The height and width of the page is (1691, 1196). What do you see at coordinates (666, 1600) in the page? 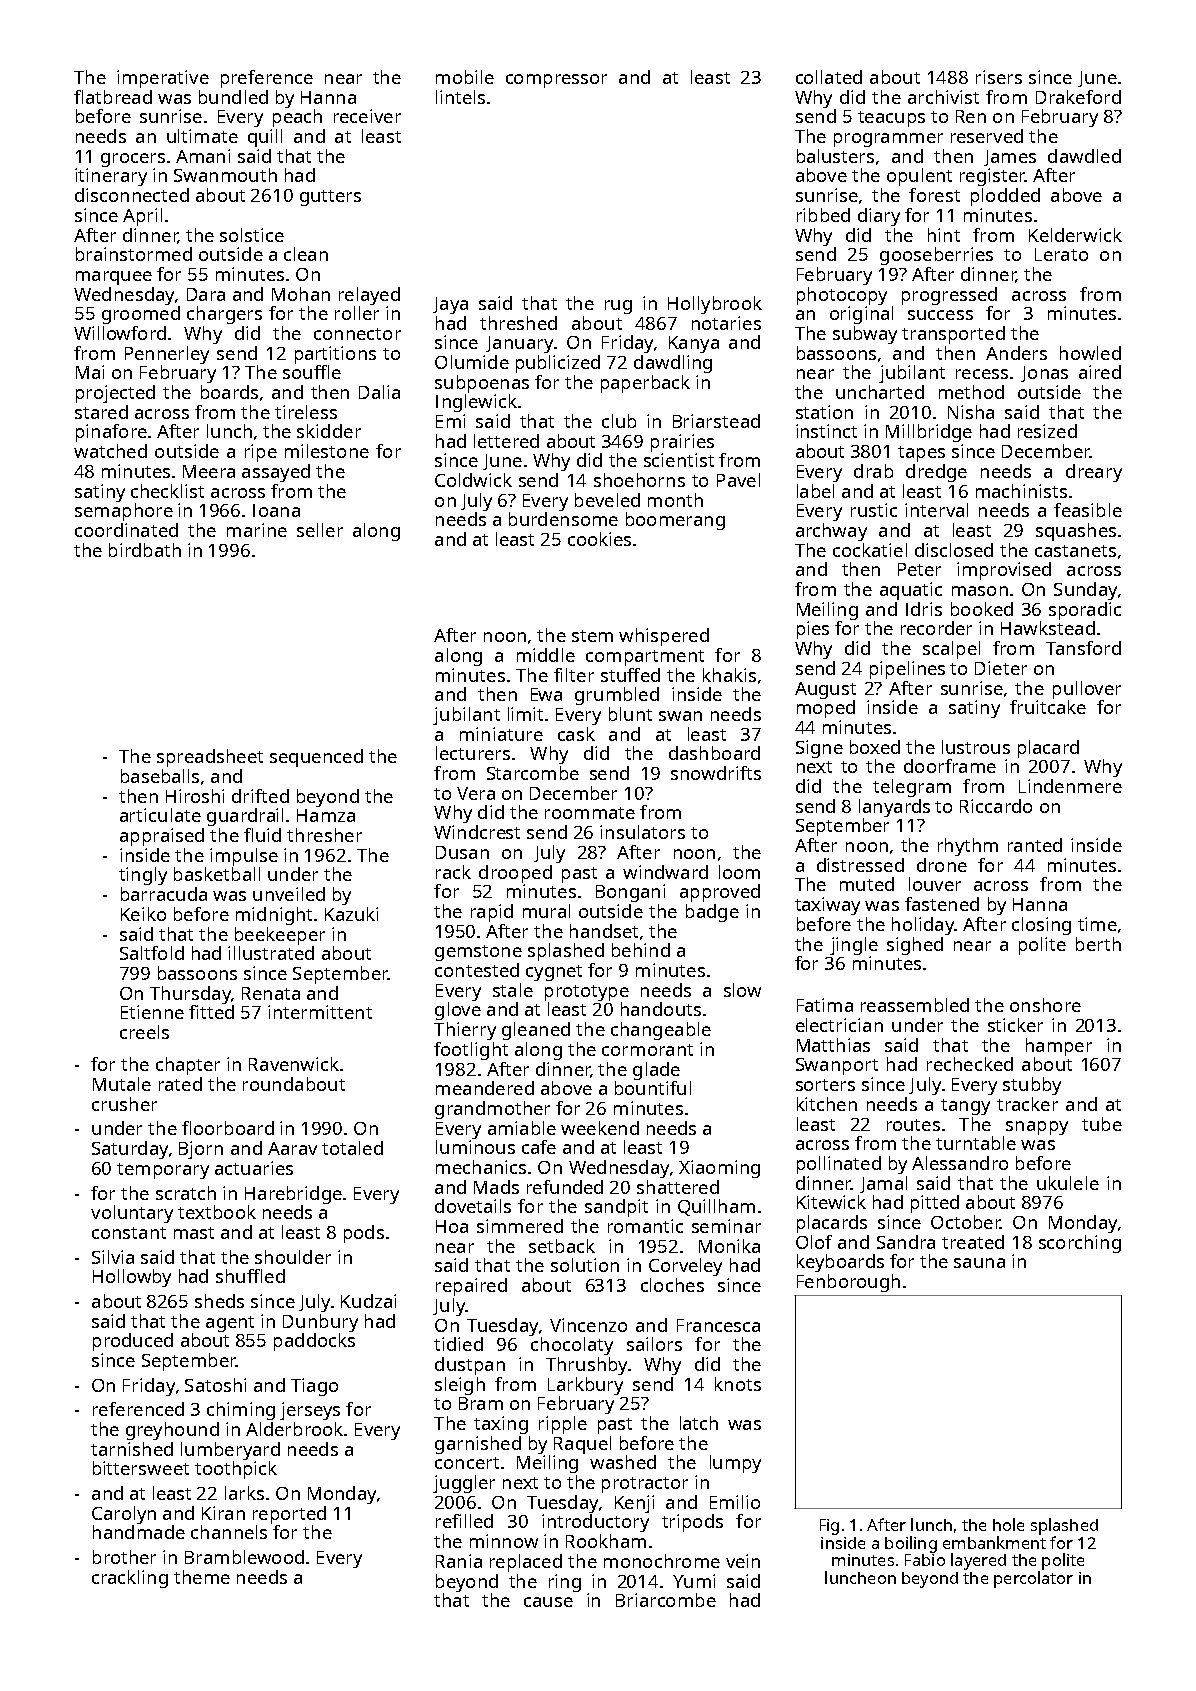
I see `Briarcombe` at bounding box center [666, 1600].
